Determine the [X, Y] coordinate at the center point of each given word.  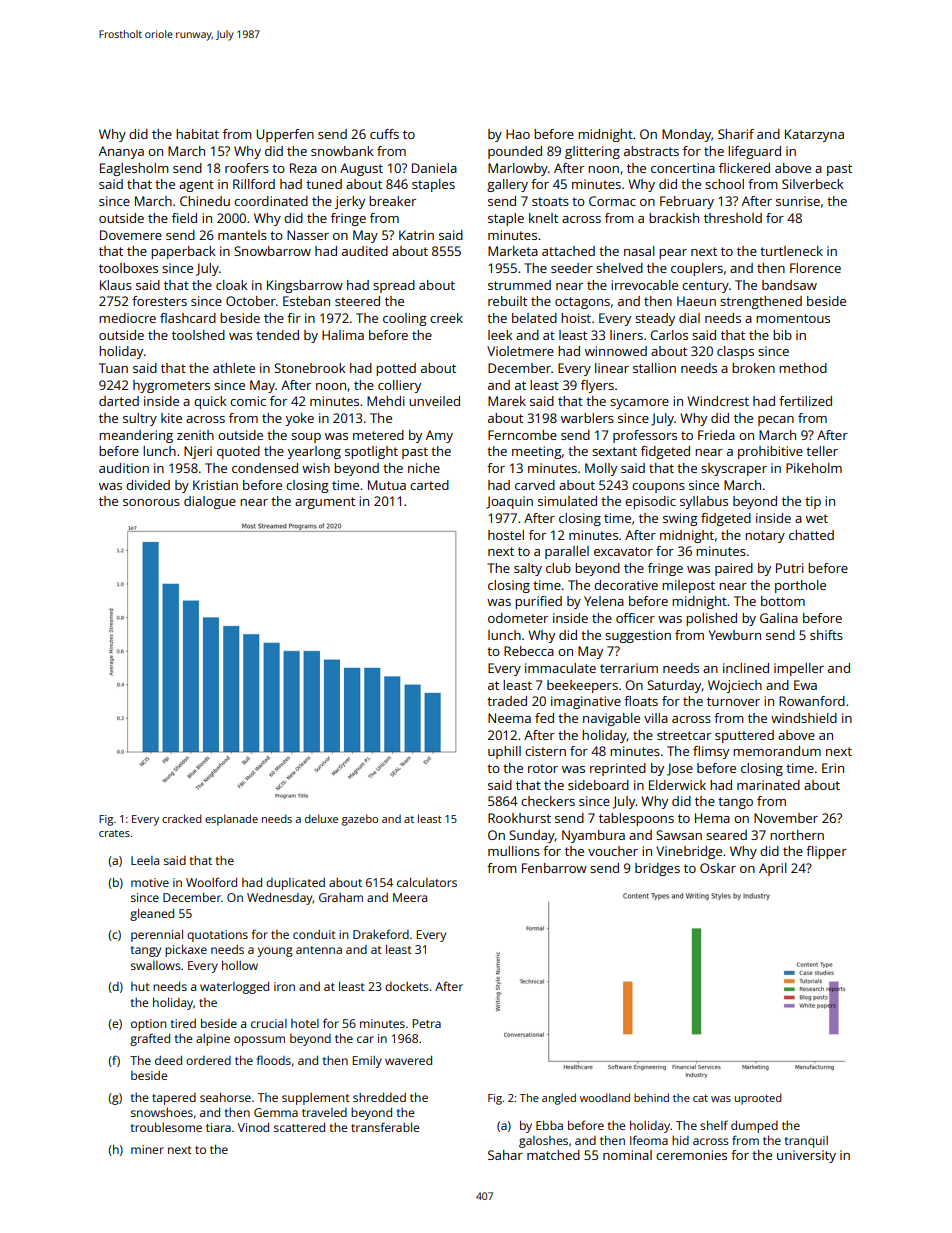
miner [147, 1149]
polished [711, 619]
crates [114, 833]
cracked [182, 818]
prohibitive [770, 452]
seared [726, 835]
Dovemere [131, 235]
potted [396, 369]
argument [325, 503]
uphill [504, 752]
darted [119, 401]
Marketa [513, 251]
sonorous [151, 502]
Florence [815, 268]
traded [507, 701]
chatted [811, 535]
